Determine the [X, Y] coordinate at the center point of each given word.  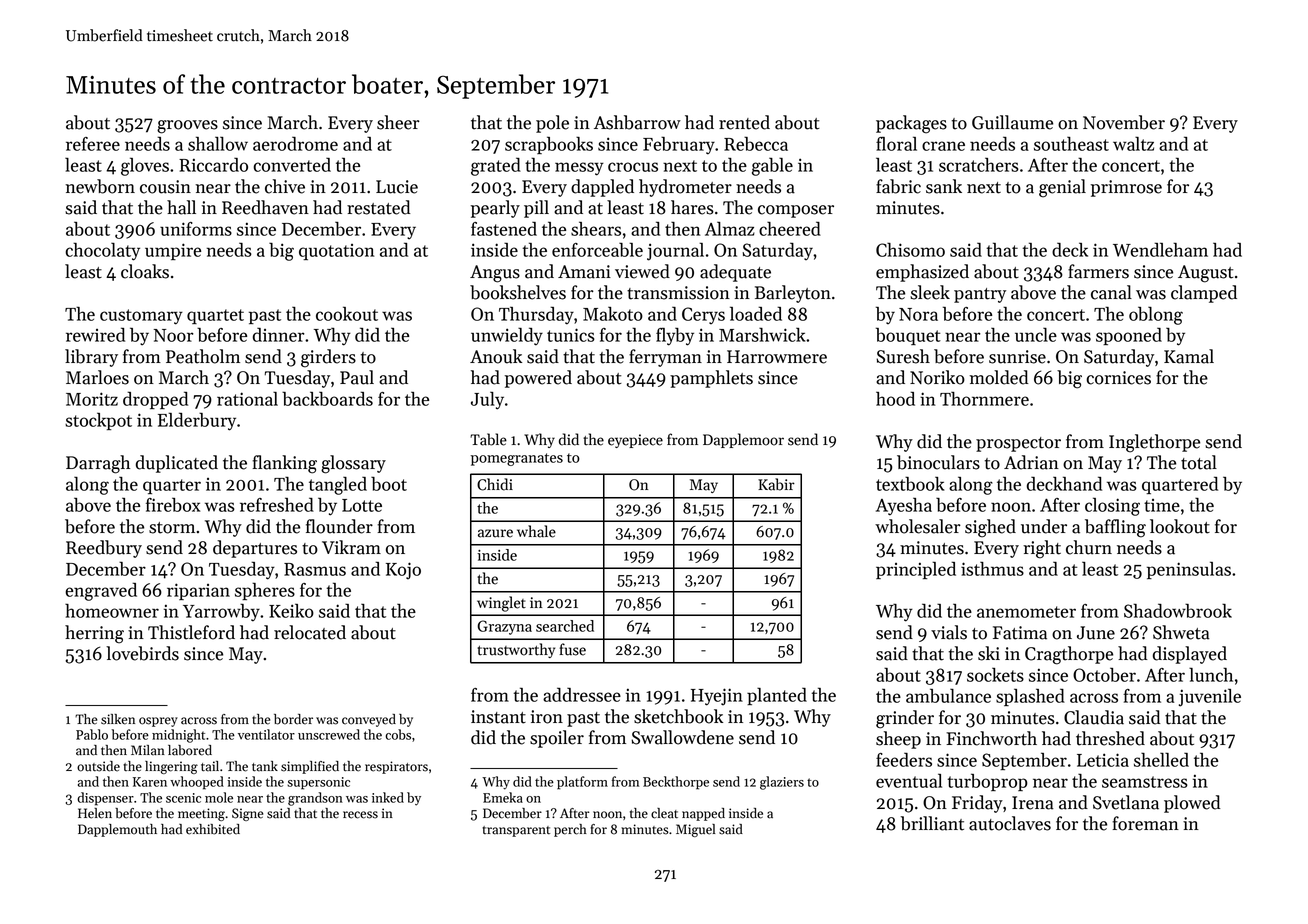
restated [379, 207]
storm [172, 528]
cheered [790, 228]
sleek [930, 292]
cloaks [145, 271]
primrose [1126, 188]
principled [916, 570]
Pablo [92, 734]
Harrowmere [777, 357]
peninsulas [1189, 570]
